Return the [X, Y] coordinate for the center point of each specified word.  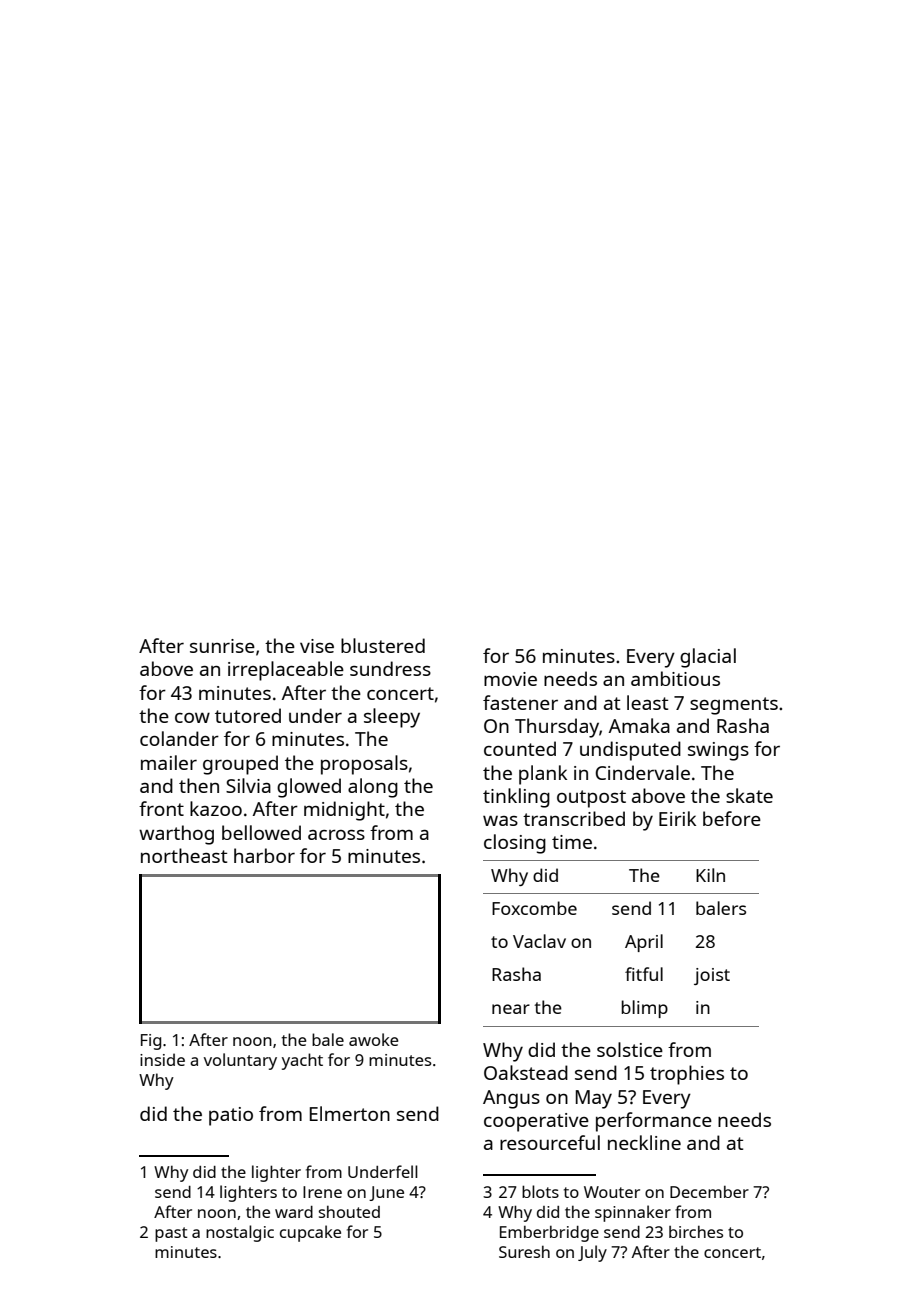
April [644, 943]
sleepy [392, 718]
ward [294, 1212]
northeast [184, 855]
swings [718, 751]
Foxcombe [534, 908]
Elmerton [350, 1113]
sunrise [222, 646]
